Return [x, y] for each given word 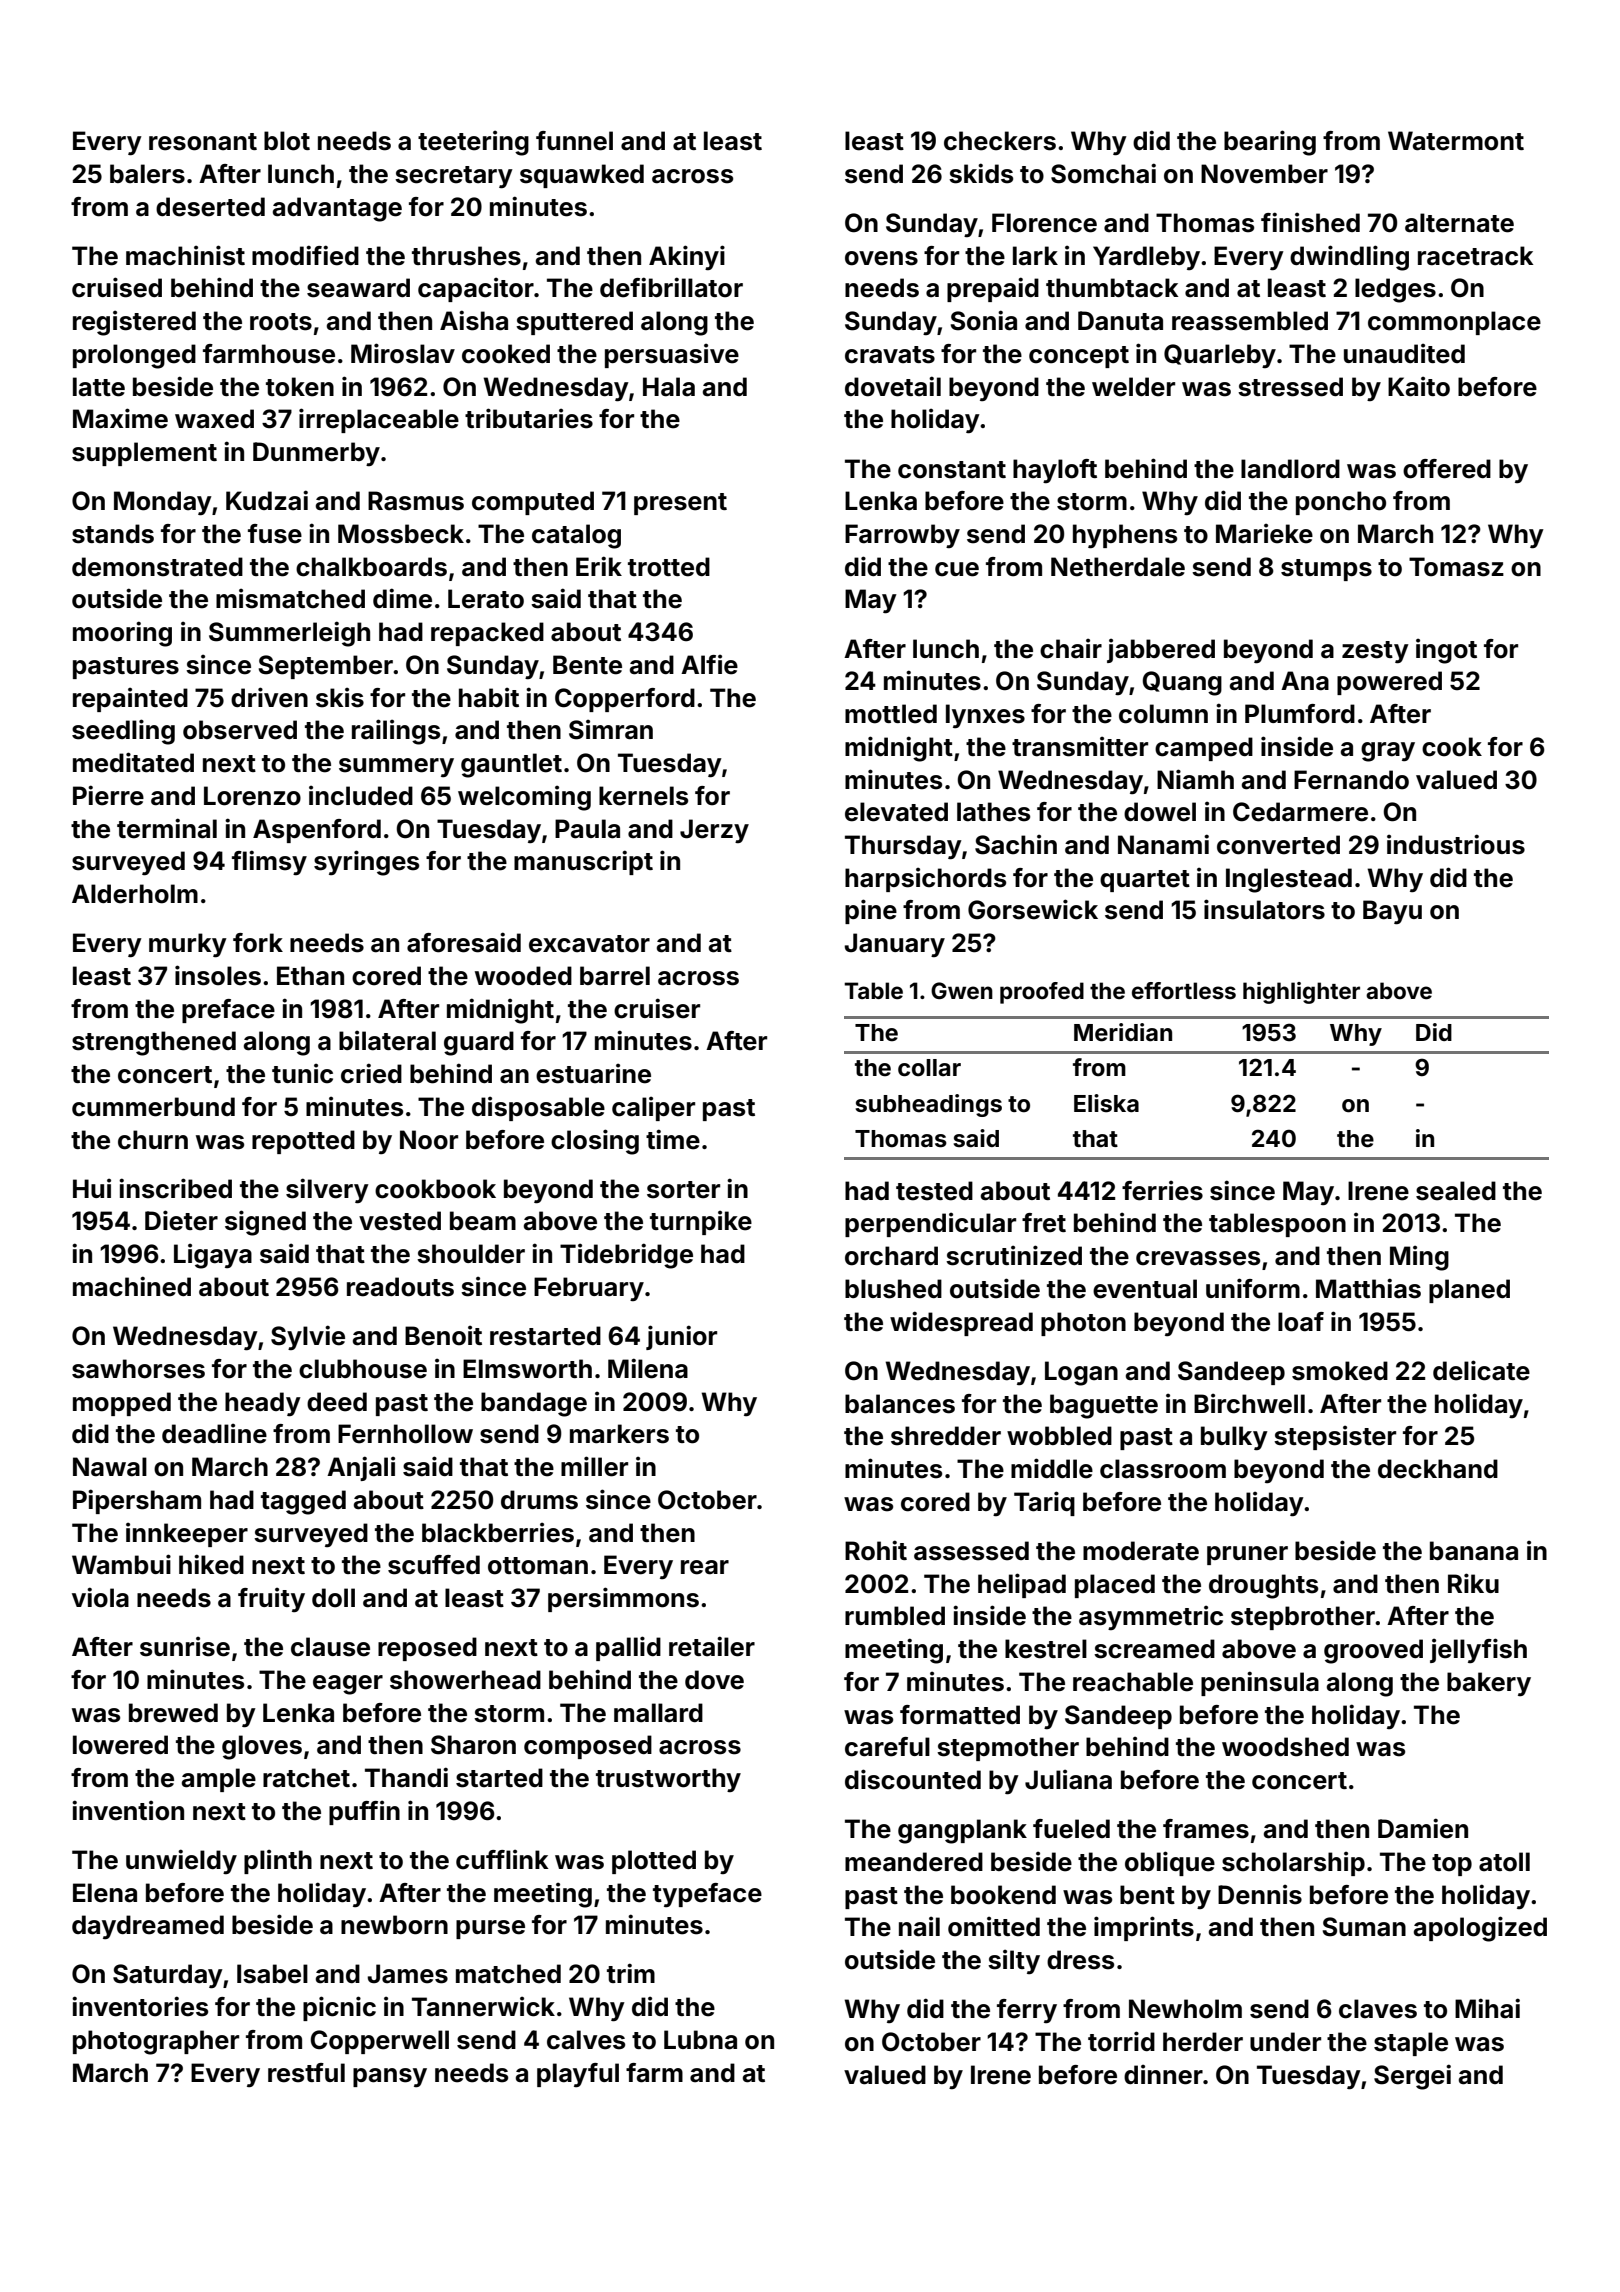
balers [147, 174]
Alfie [709, 664]
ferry [1027, 2011]
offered [1447, 469]
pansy [390, 2077]
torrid [1121, 2041]
